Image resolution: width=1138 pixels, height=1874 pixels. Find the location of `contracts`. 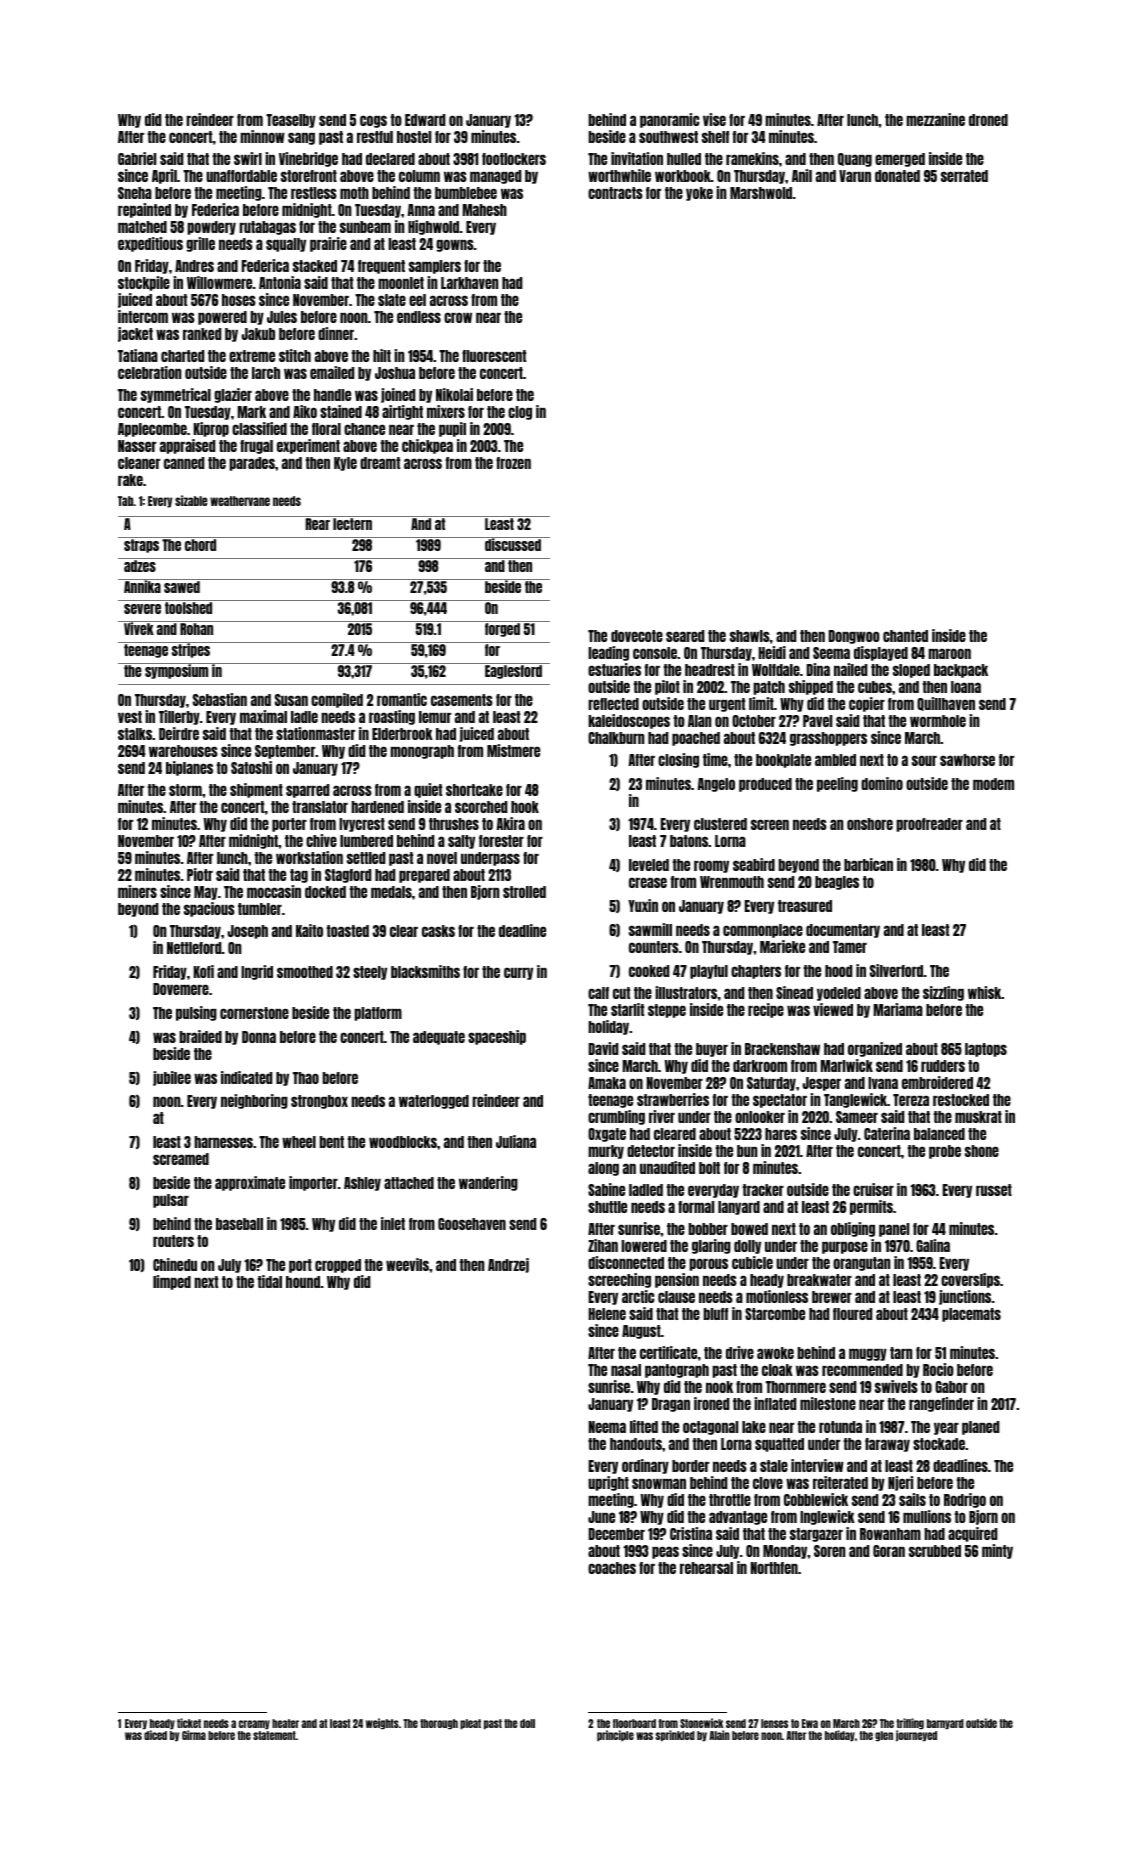

contracts is located at coordinates (615, 193).
